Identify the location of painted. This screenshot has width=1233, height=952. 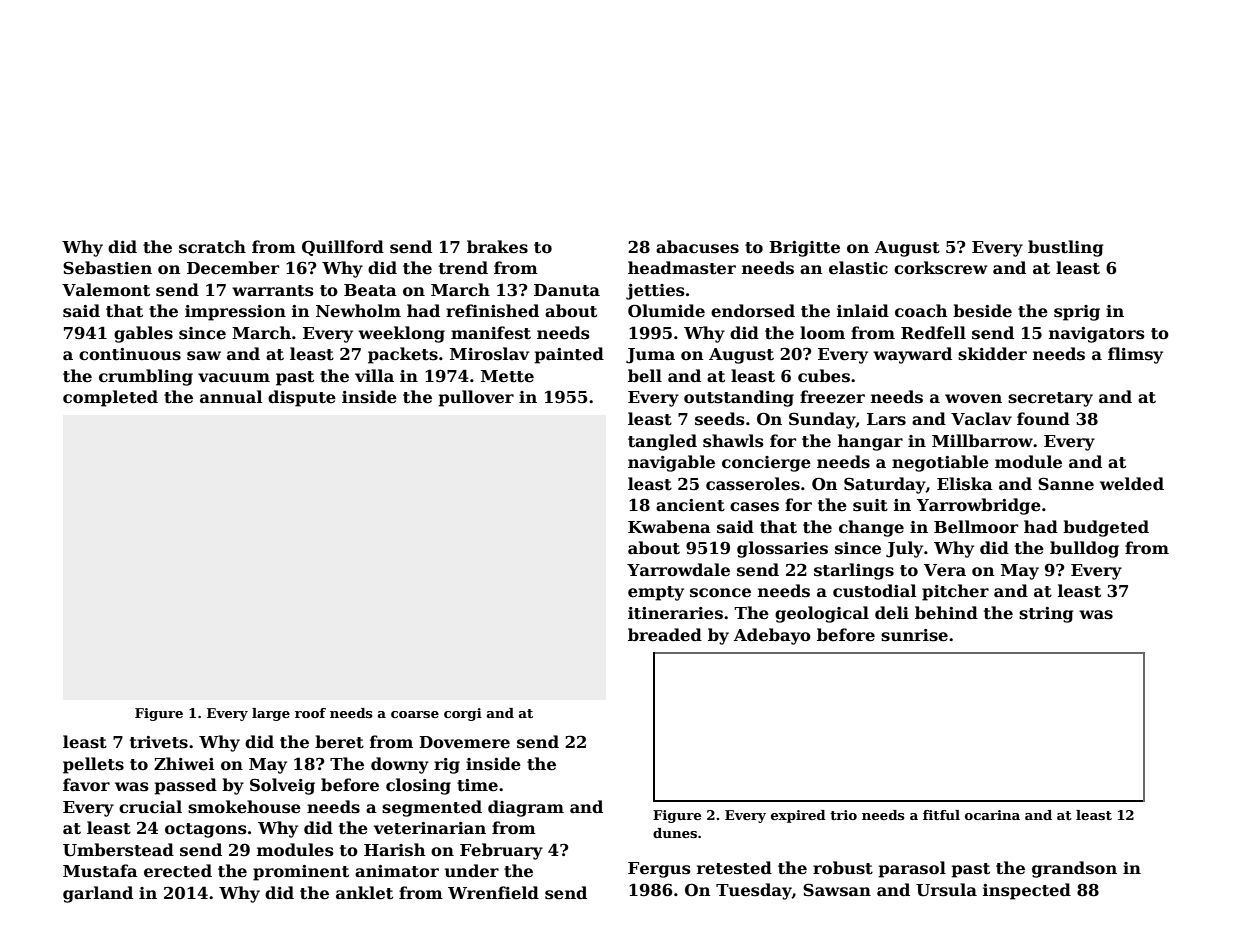
(569, 355).
